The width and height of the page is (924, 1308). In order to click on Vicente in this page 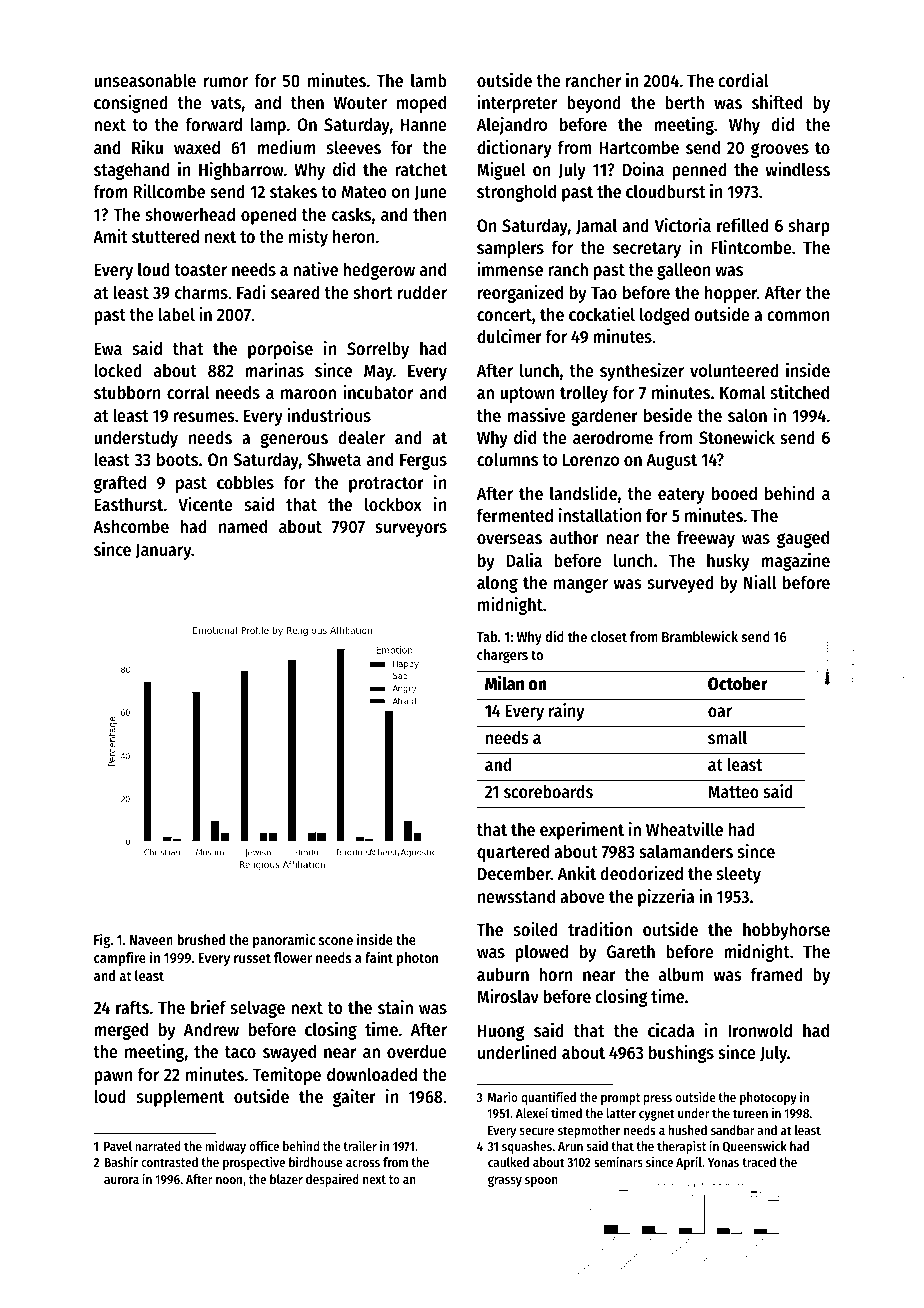, I will do `click(205, 504)`.
